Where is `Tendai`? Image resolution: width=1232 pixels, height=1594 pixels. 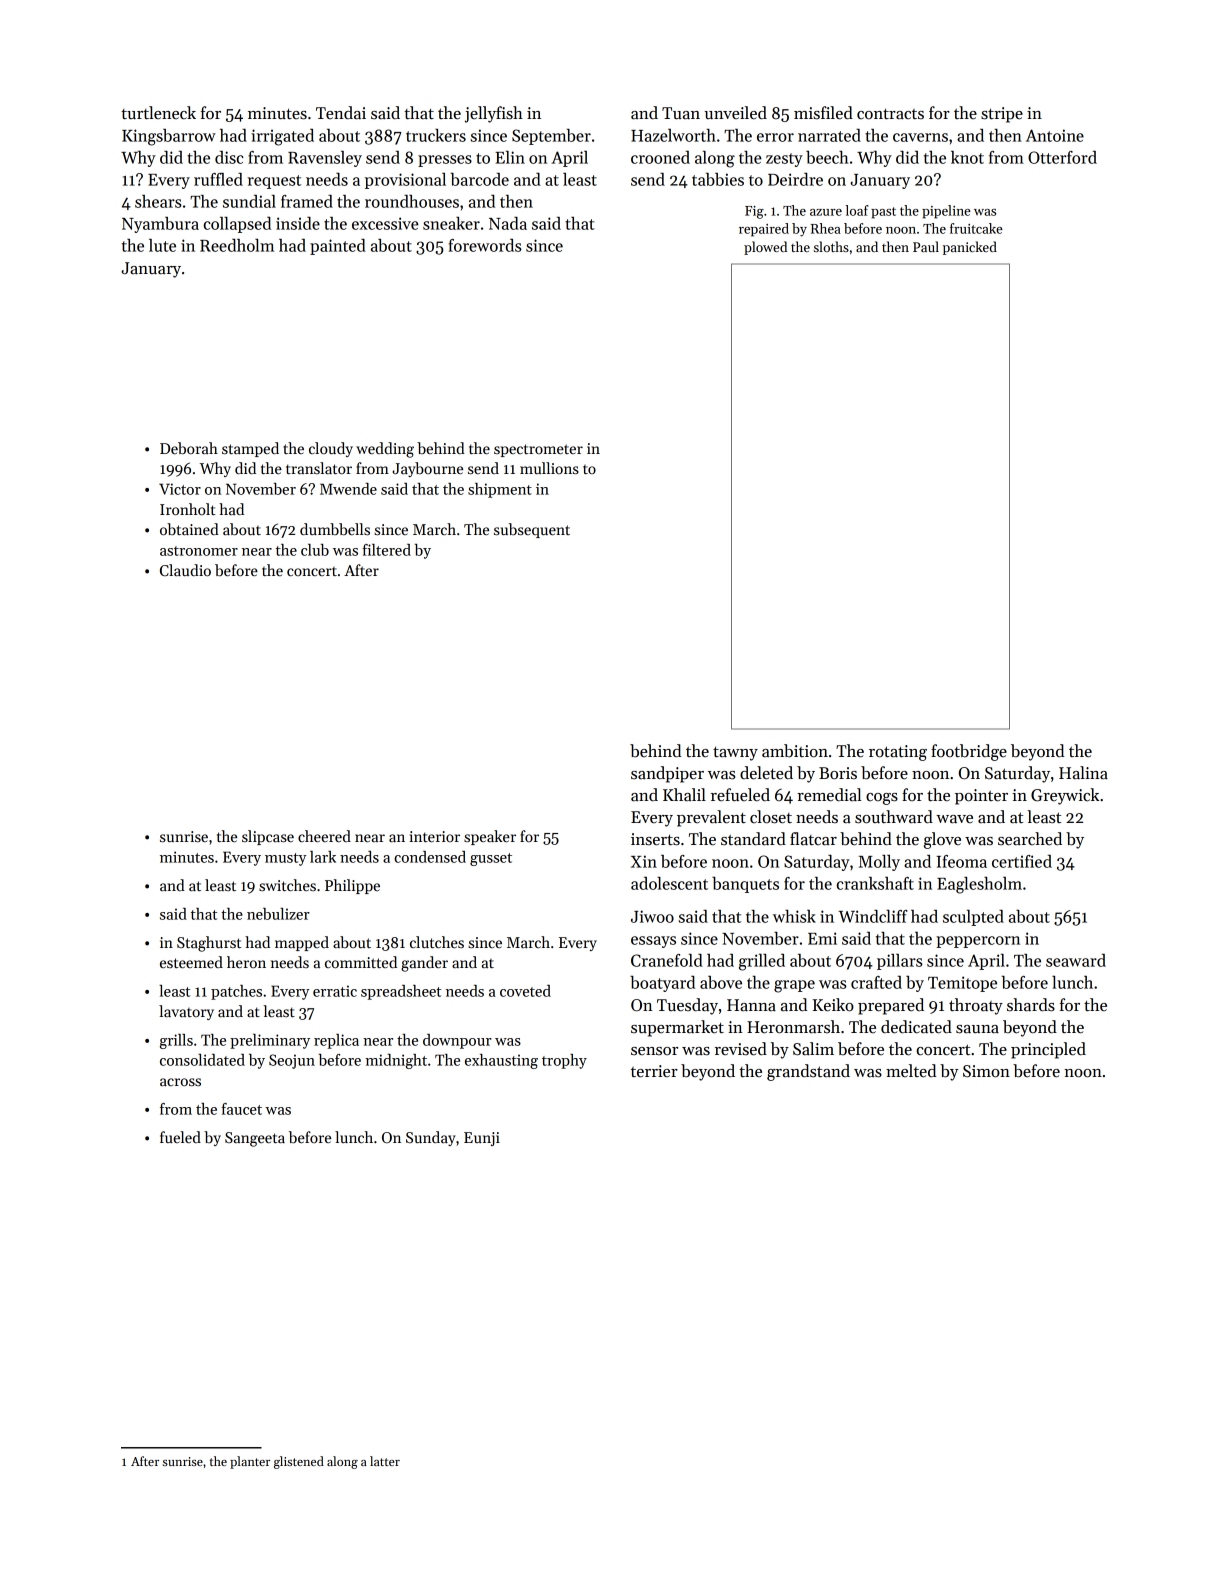
Tendai is located at coordinates (341, 113).
